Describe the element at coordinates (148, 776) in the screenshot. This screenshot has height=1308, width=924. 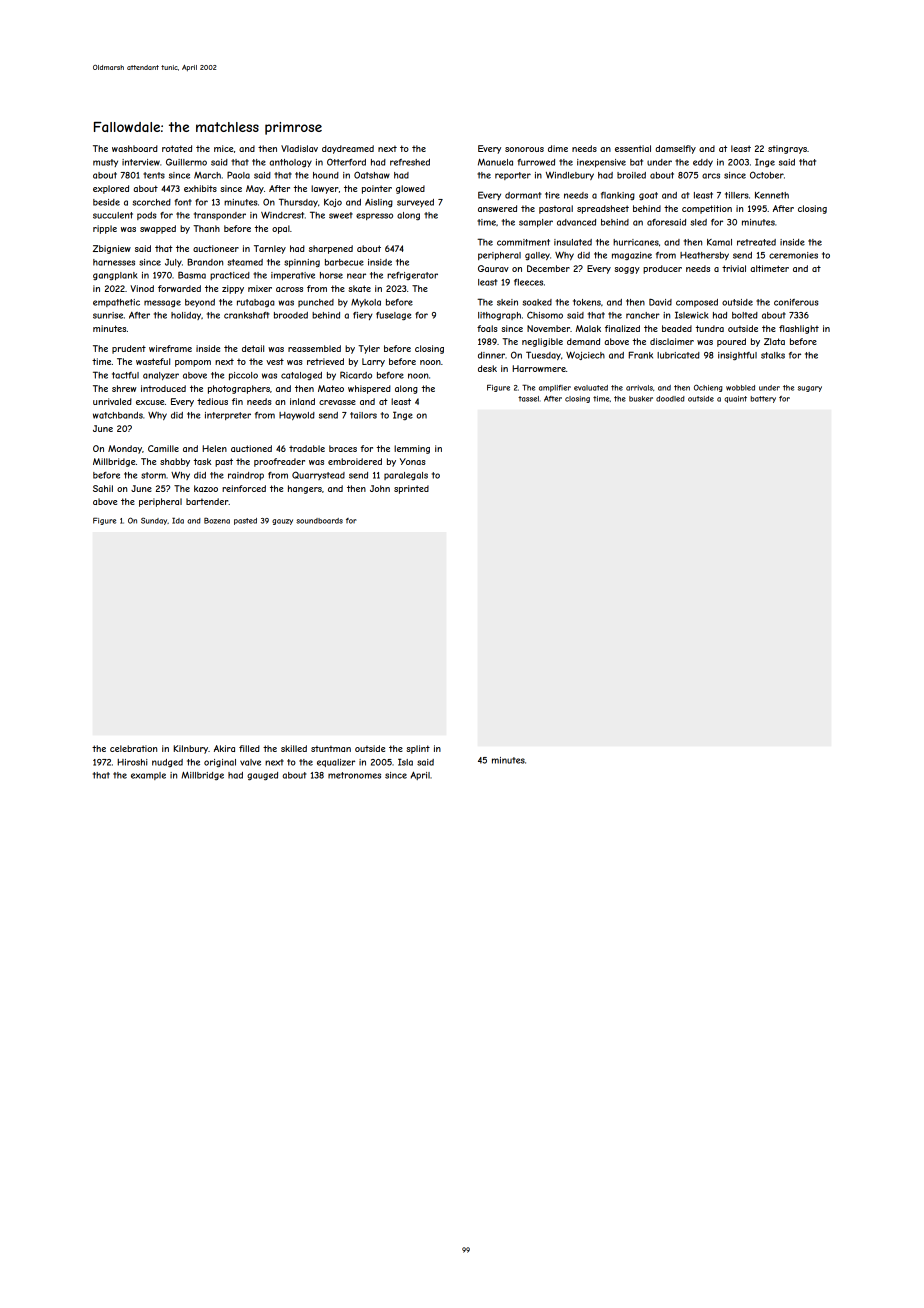
I see `example` at that location.
